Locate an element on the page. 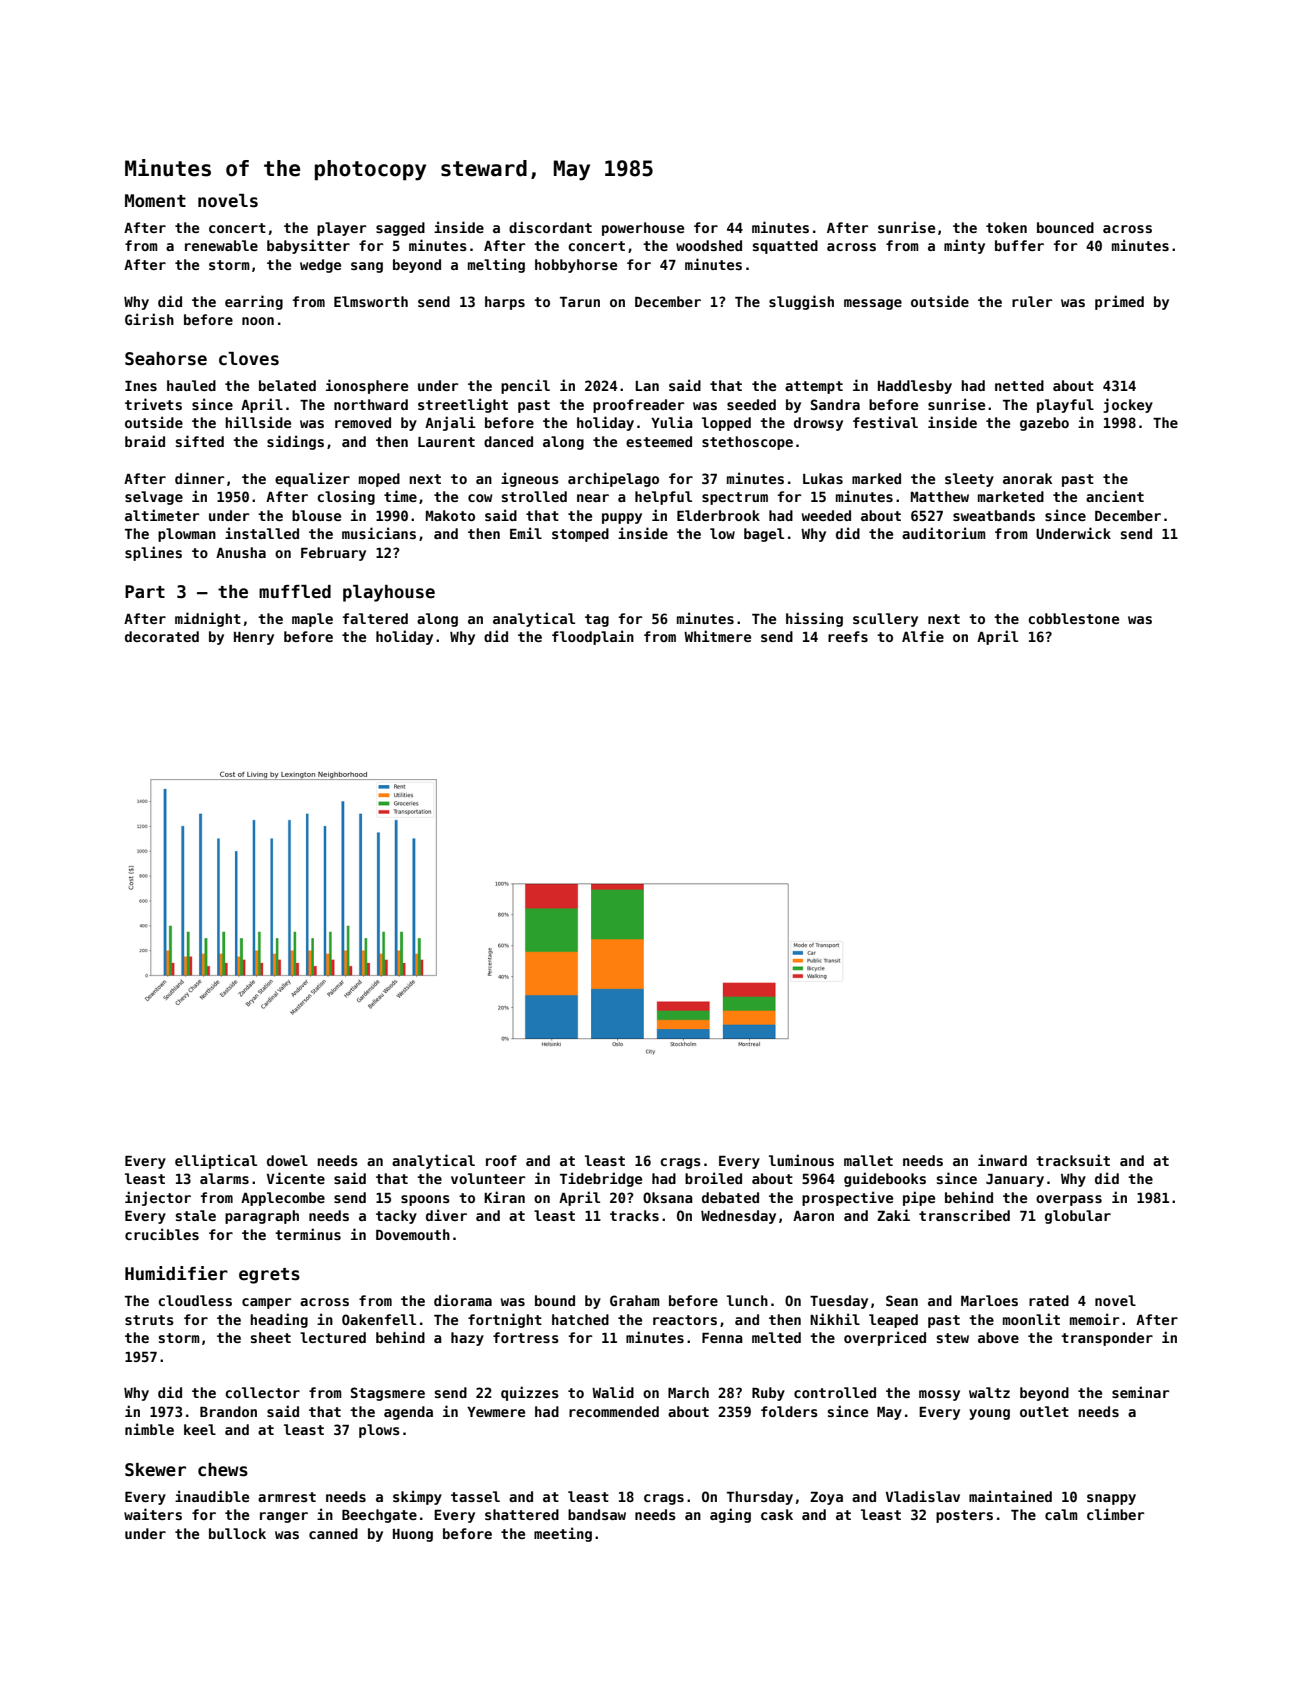  meeting is located at coordinates (563, 1534).
